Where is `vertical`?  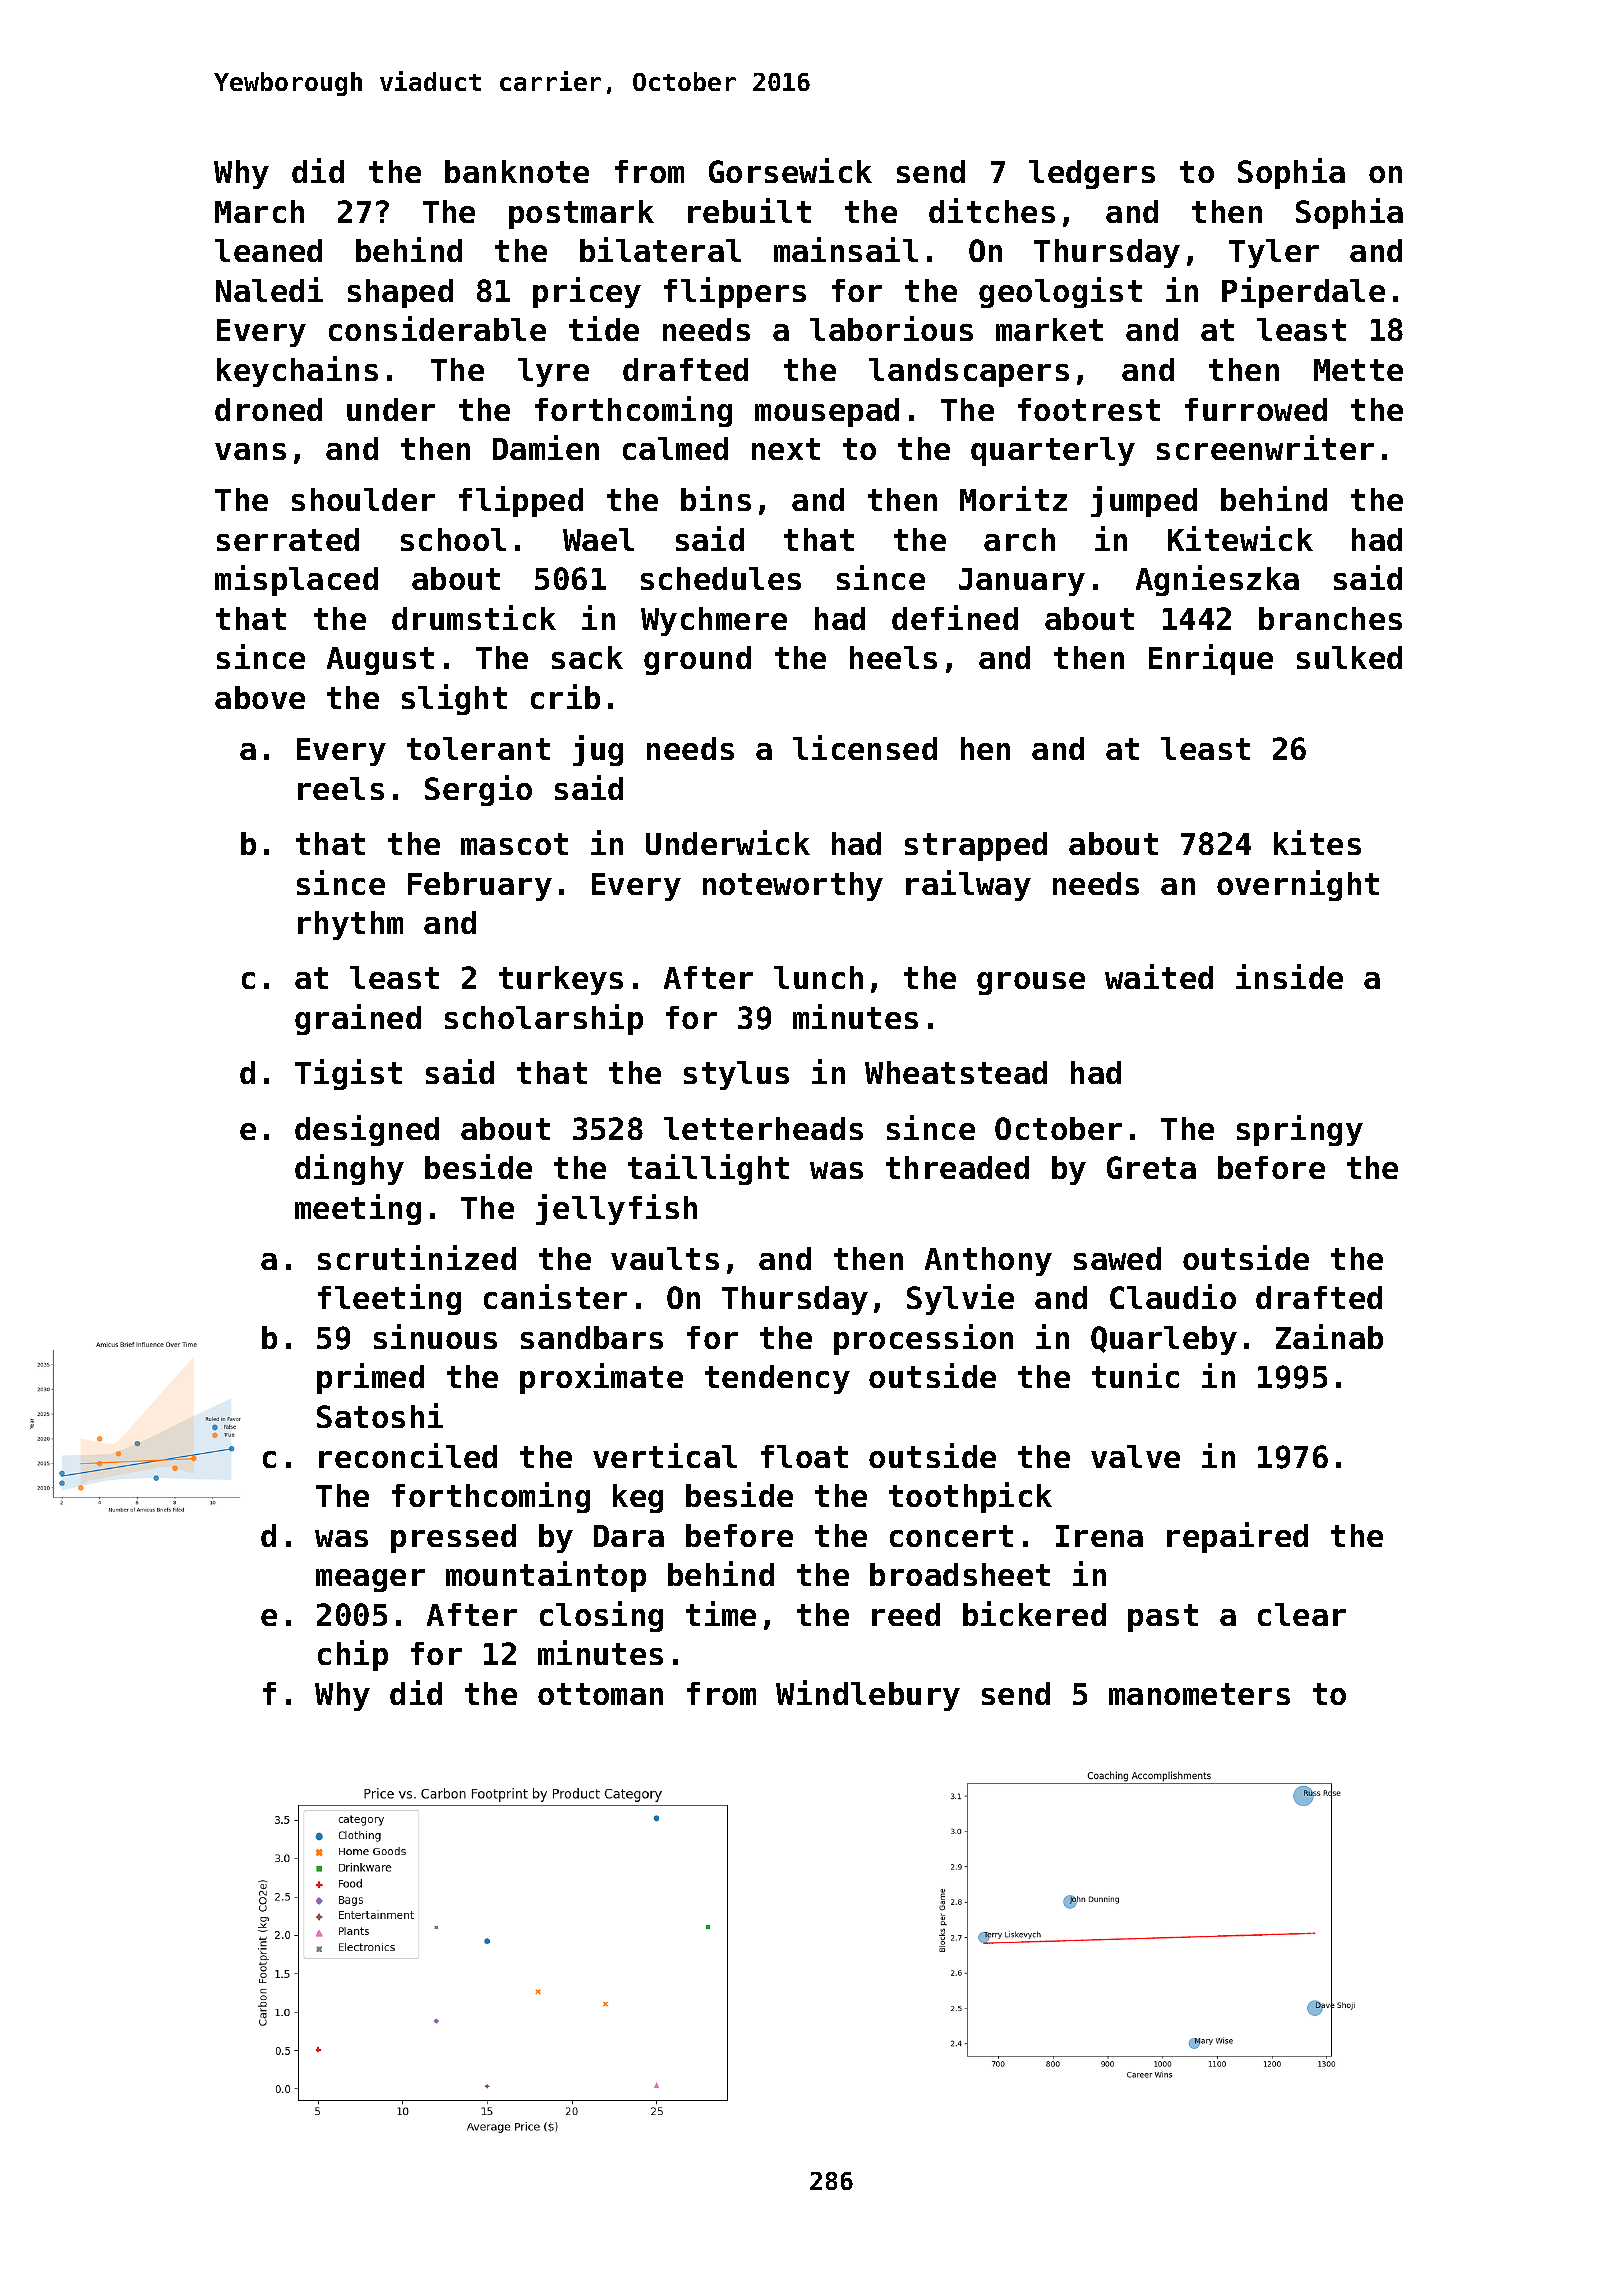
vertical is located at coordinates (665, 1455).
